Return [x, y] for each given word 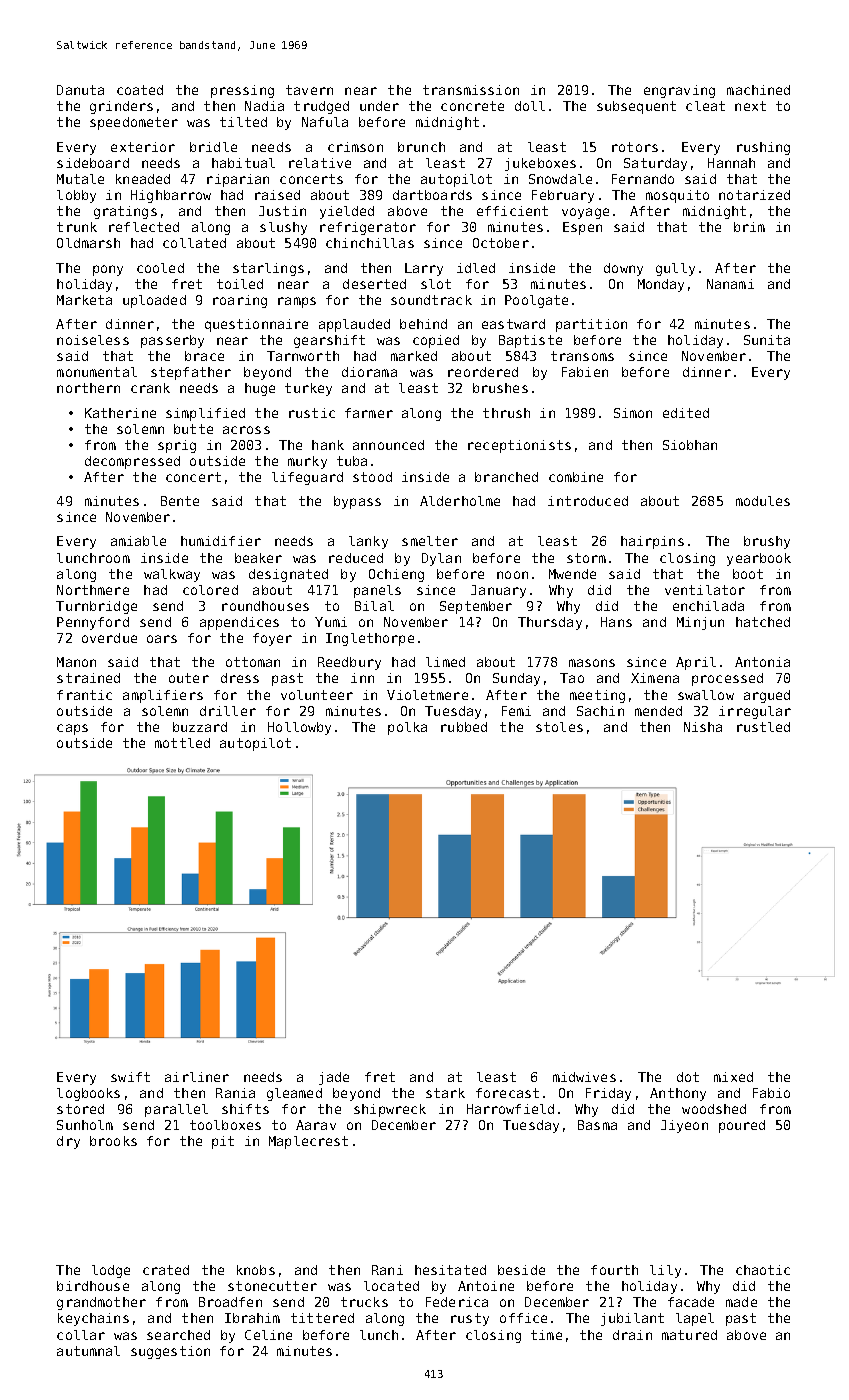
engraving [679, 91]
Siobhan [690, 445]
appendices [239, 623]
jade [334, 1078]
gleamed [294, 1094]
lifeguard [307, 478]
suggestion [170, 1352]
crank [150, 388]
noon [512, 575]
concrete [472, 106]
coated [140, 90]
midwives [584, 1077]
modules [763, 501]
